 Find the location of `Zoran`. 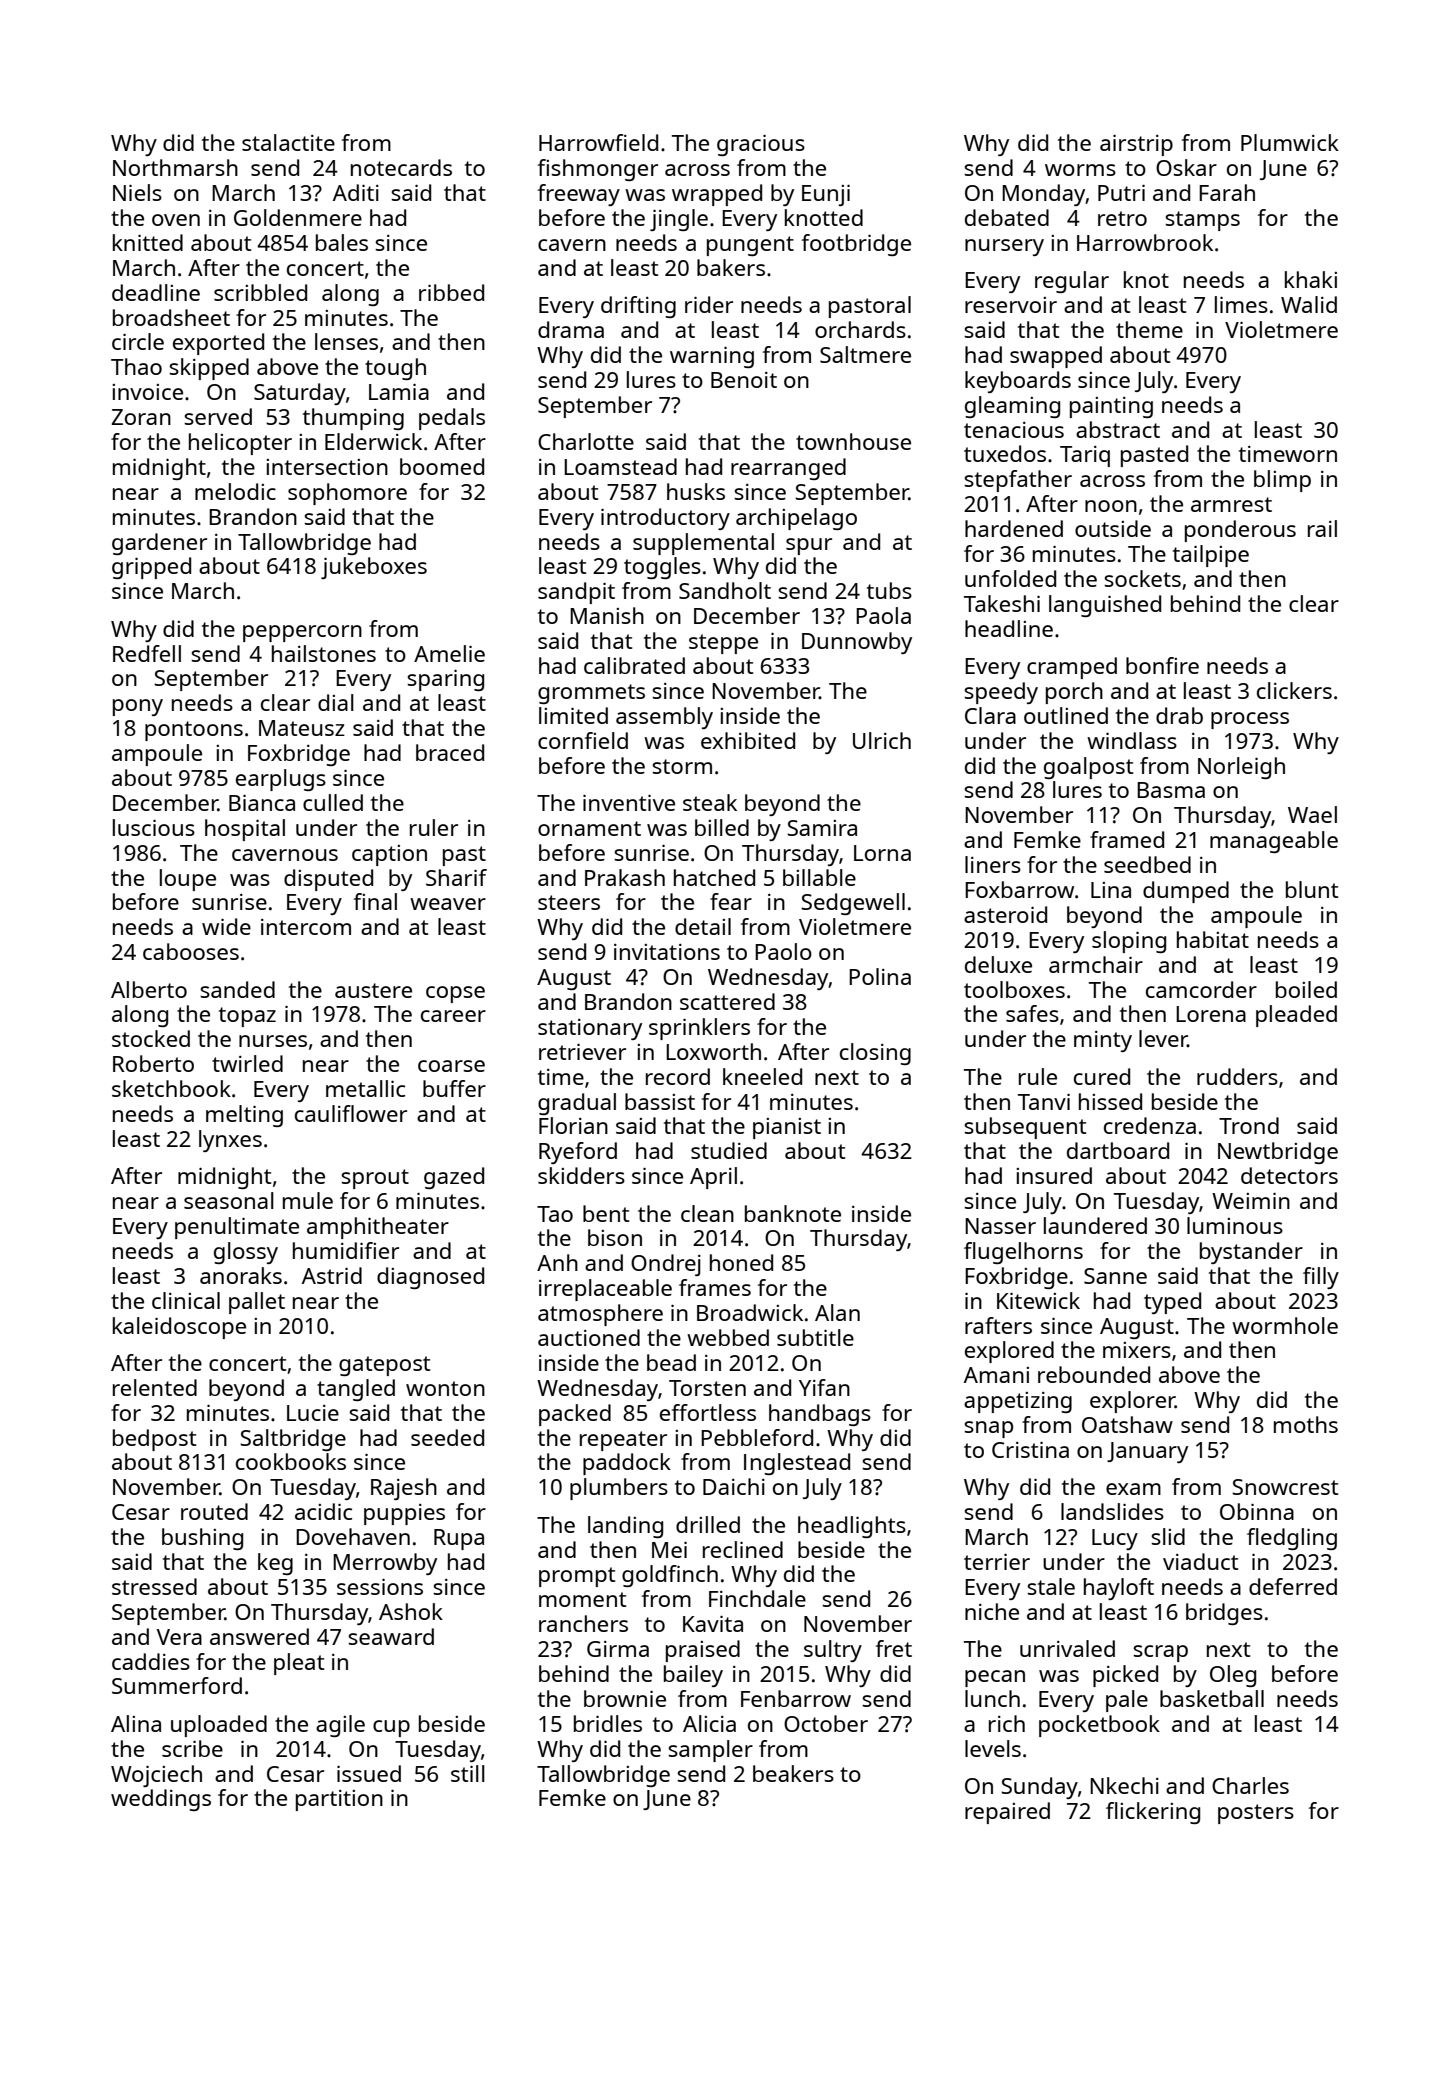

Zoran is located at coordinates (141, 417).
